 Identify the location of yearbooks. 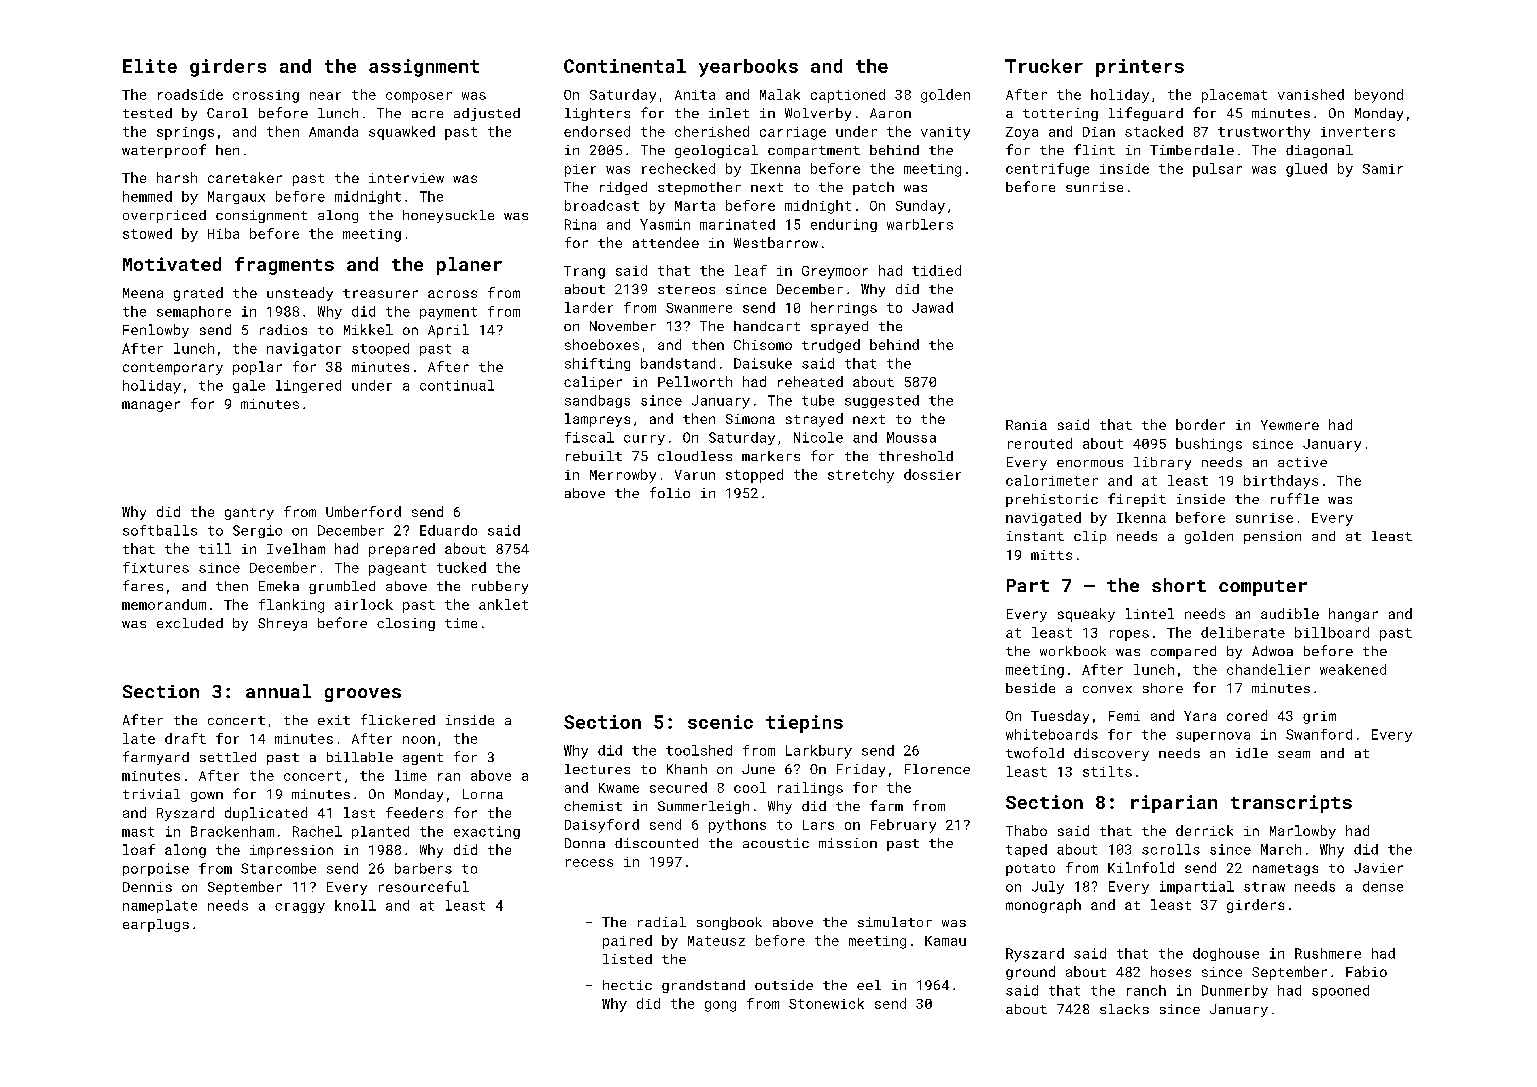
(748, 68).
